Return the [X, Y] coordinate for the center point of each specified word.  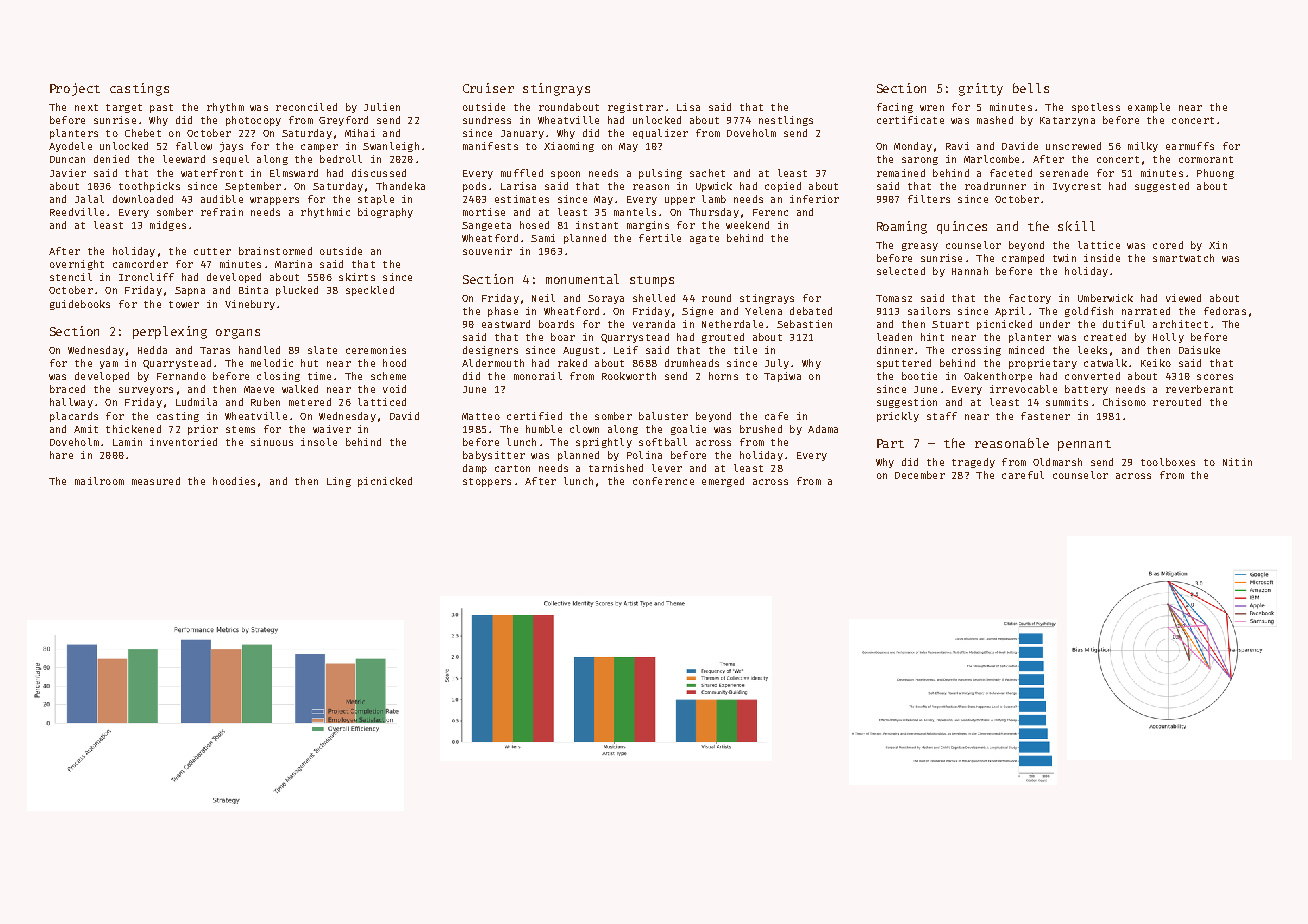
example [1149, 108]
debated [811, 311]
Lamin [127, 442]
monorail [538, 376]
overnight [77, 265]
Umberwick [1105, 298]
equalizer [660, 134]
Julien [382, 107]
